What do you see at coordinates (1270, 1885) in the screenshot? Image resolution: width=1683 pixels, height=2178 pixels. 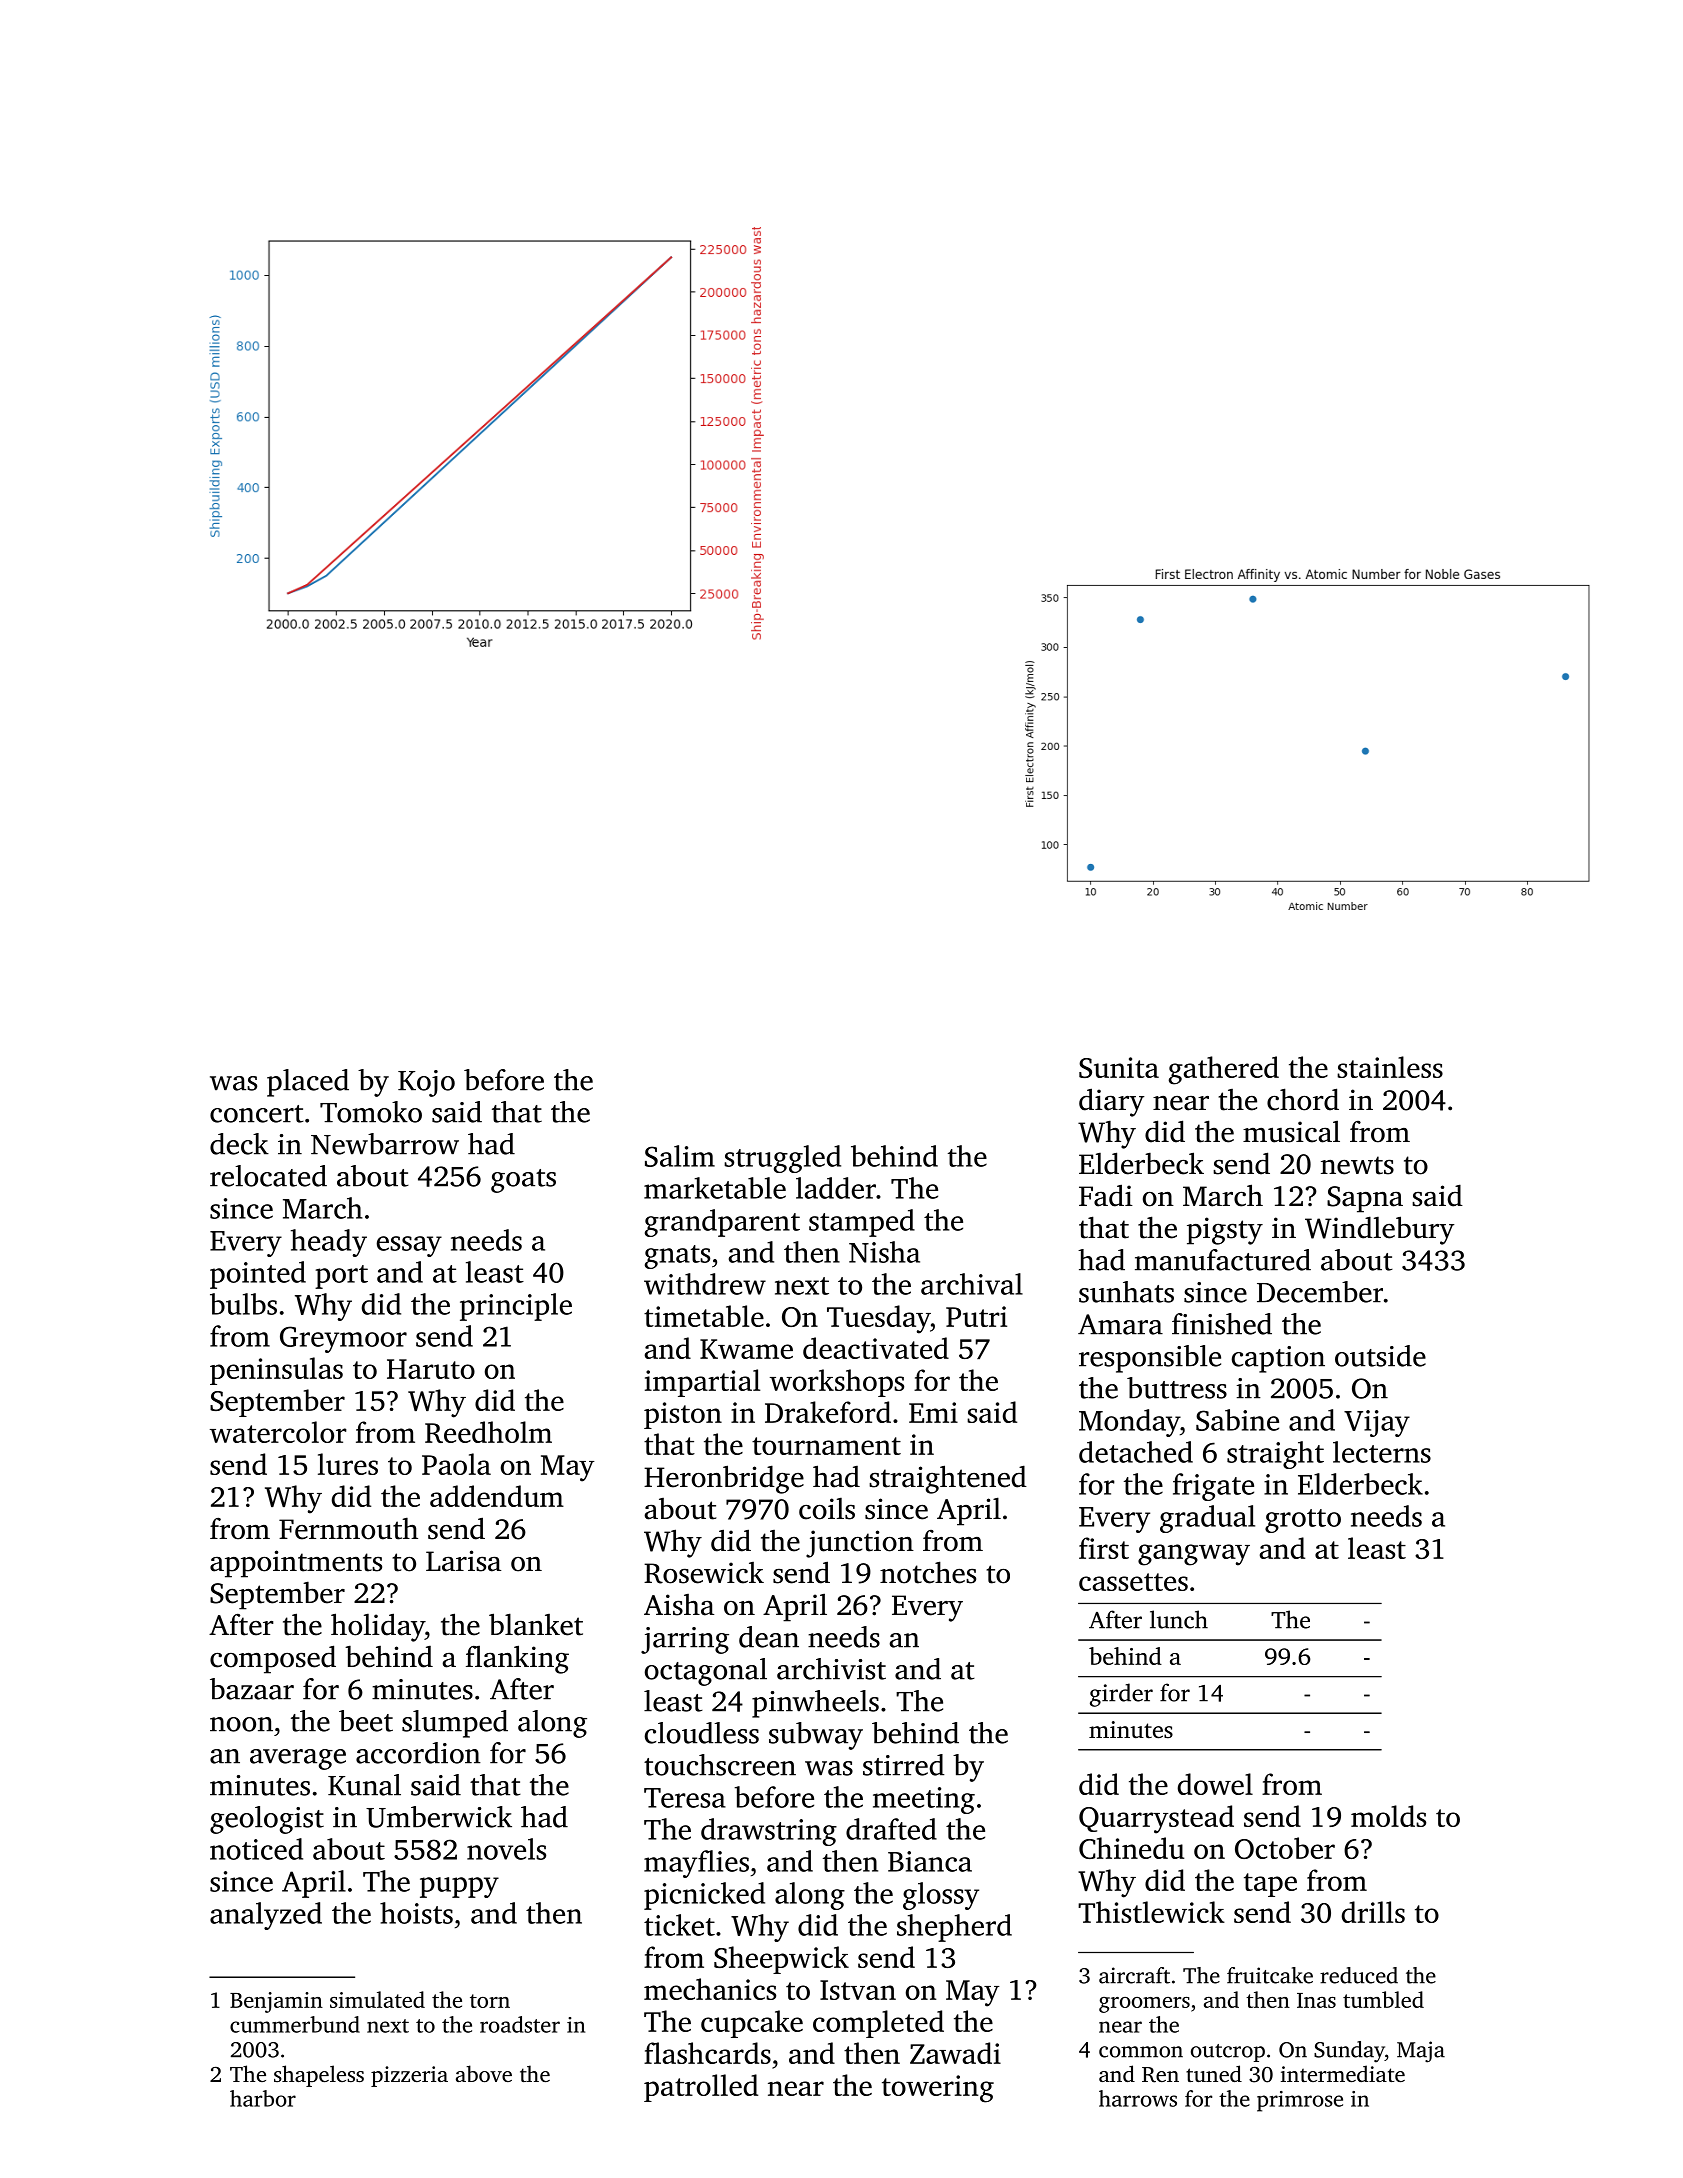 I see `tape` at bounding box center [1270, 1885].
